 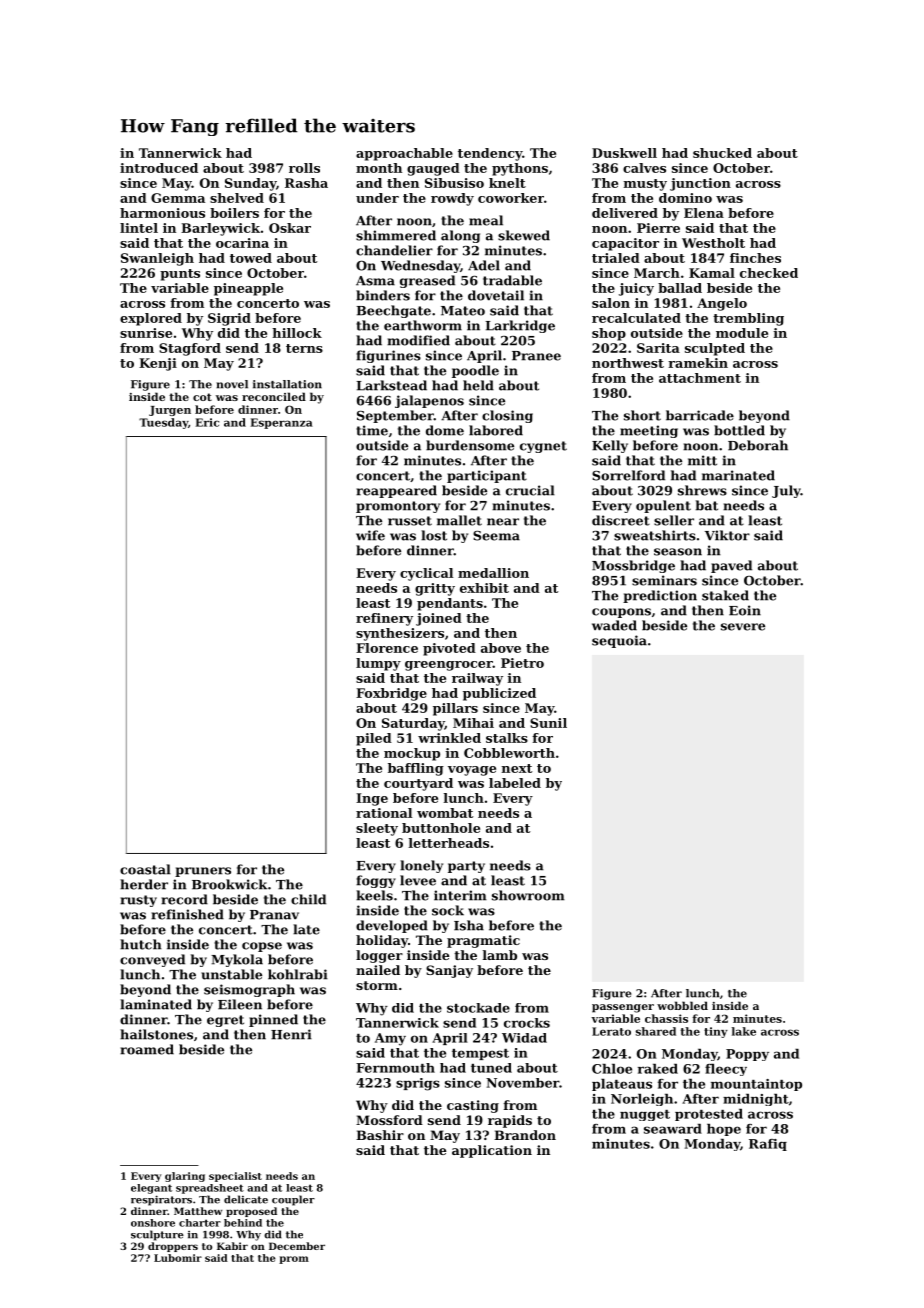 I want to click on mitt, so click(x=702, y=460).
